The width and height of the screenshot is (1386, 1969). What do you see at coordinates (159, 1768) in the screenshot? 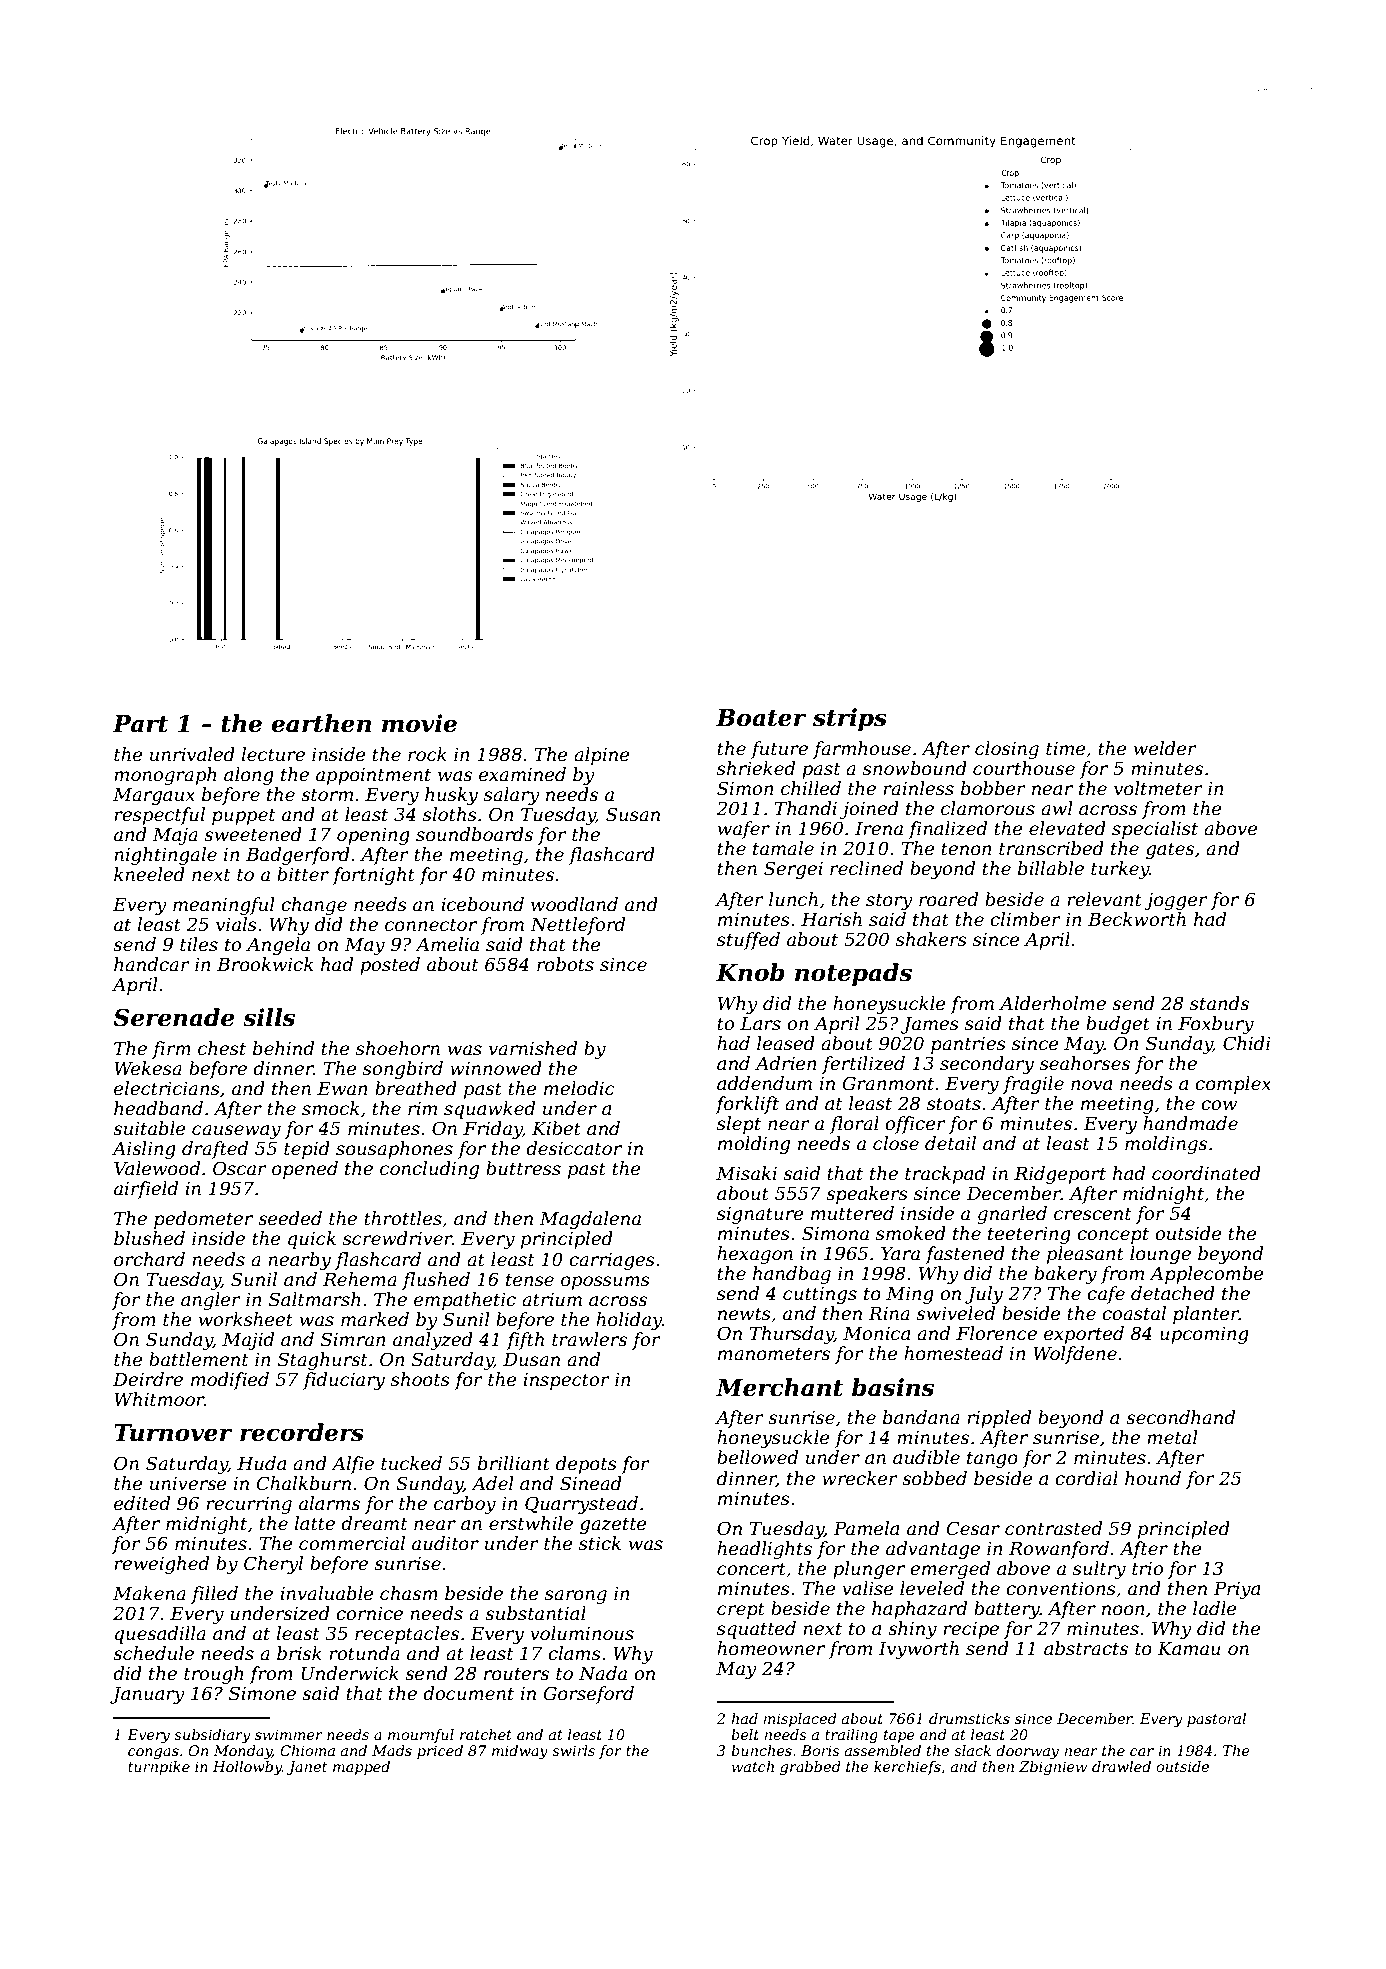
I see `turnpike` at bounding box center [159, 1768].
